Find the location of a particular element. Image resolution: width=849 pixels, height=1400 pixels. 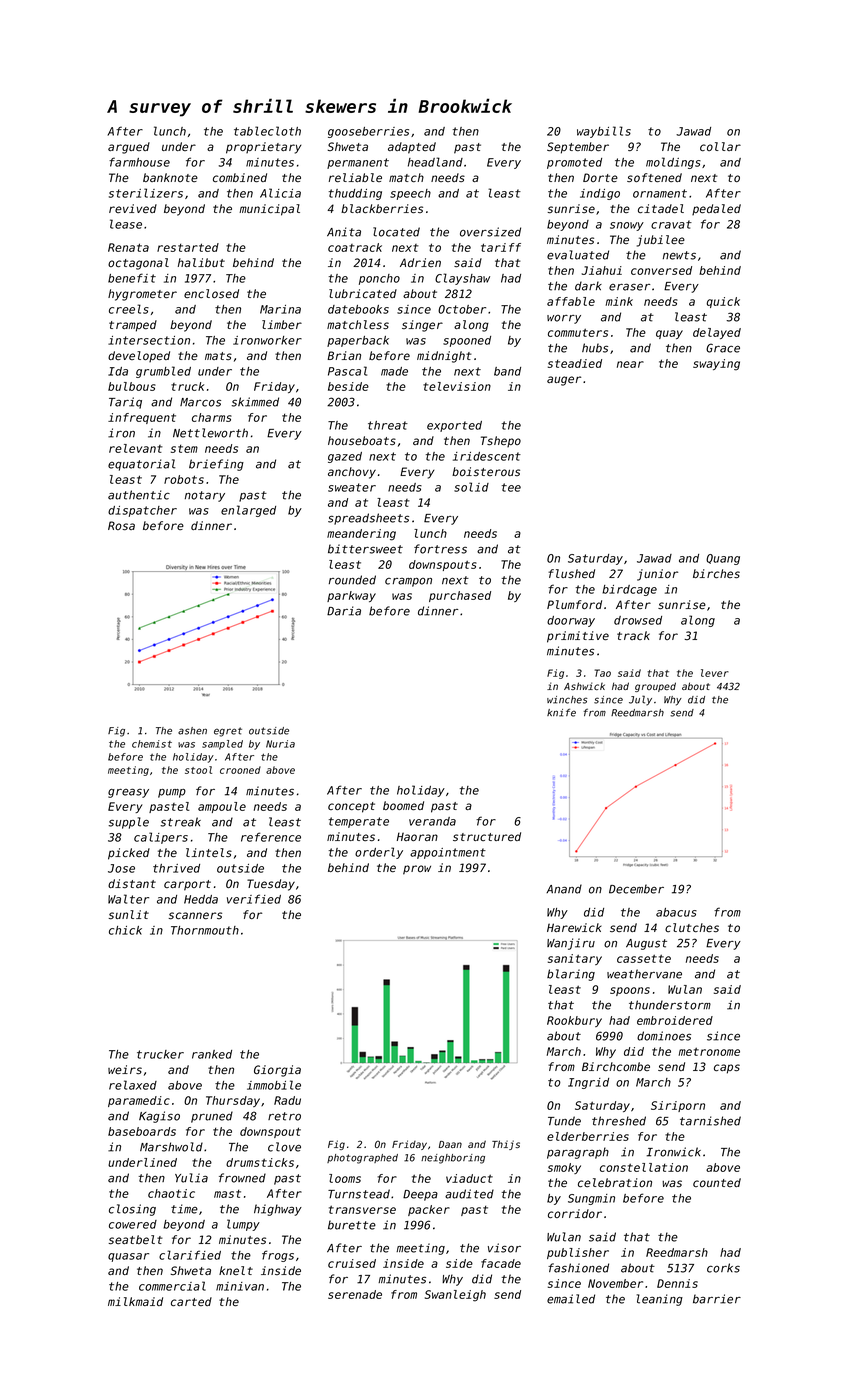

skimmed is located at coordinates (255, 402).
